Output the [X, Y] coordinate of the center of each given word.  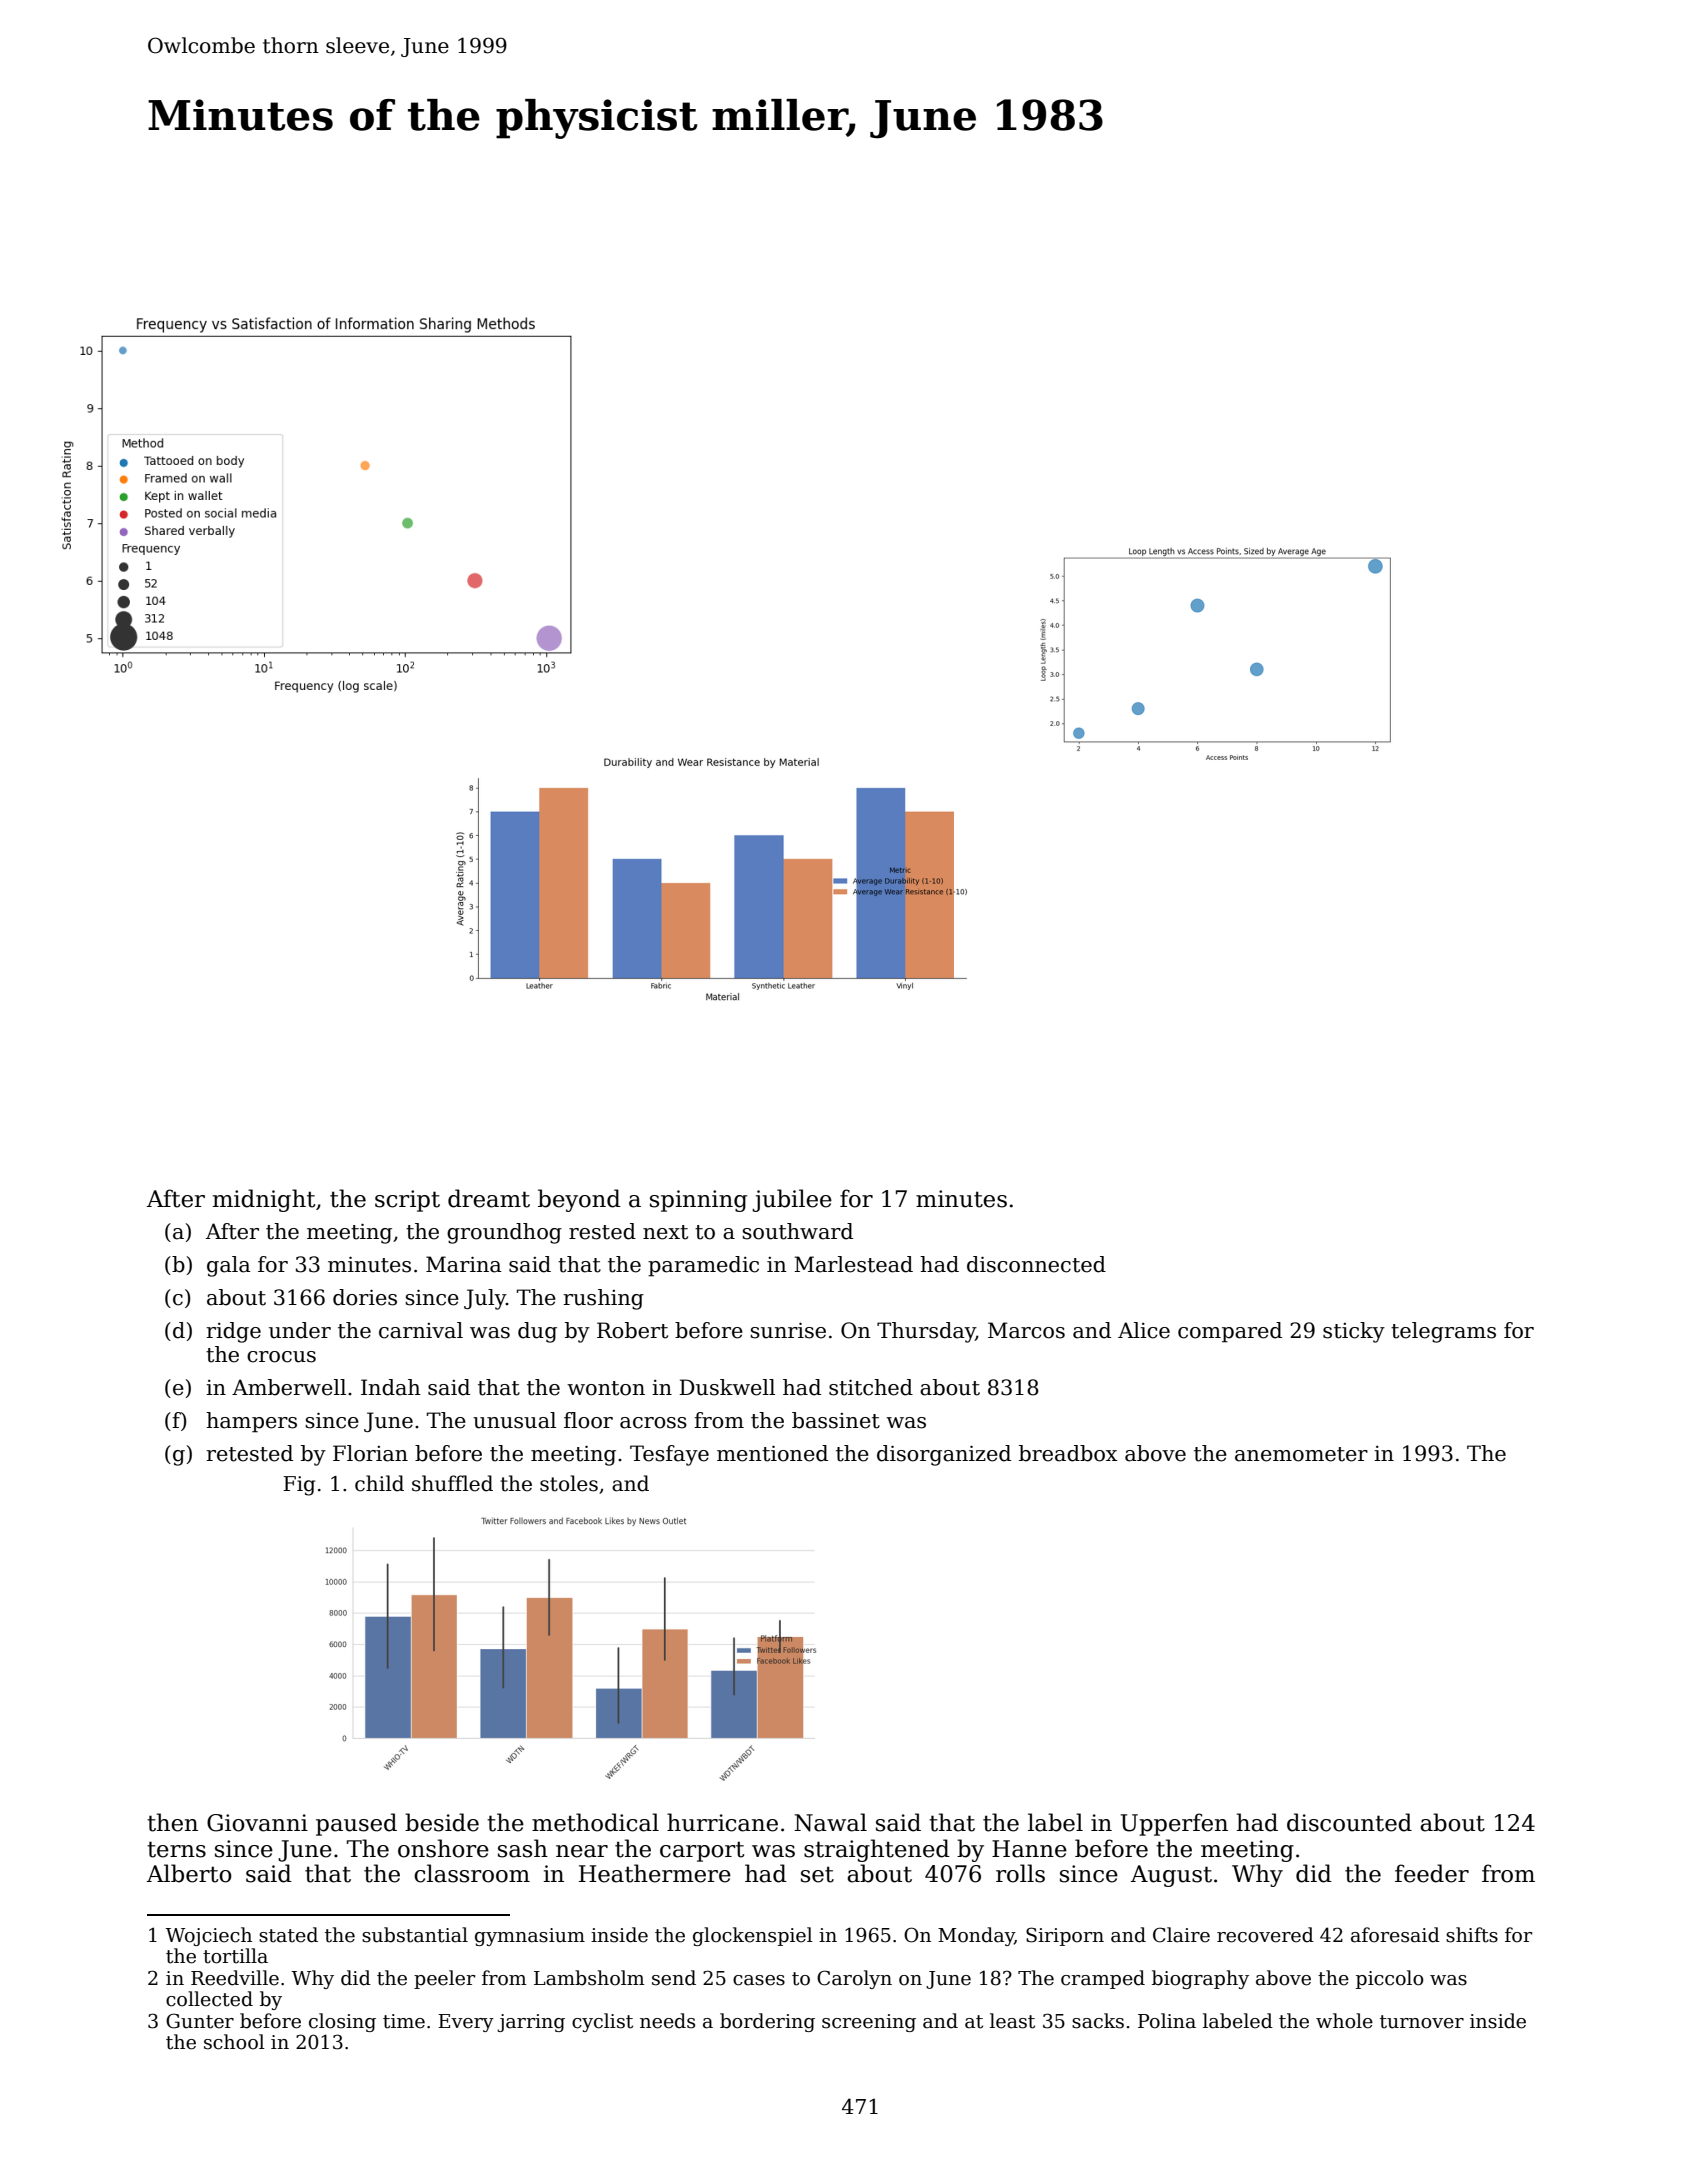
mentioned [772, 1453]
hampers [251, 1422]
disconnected [1036, 1264]
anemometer [1301, 1454]
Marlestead [853, 1264]
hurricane [722, 1822]
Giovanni [257, 1823]
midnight [264, 1200]
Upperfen [1174, 1824]
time [404, 2021]
